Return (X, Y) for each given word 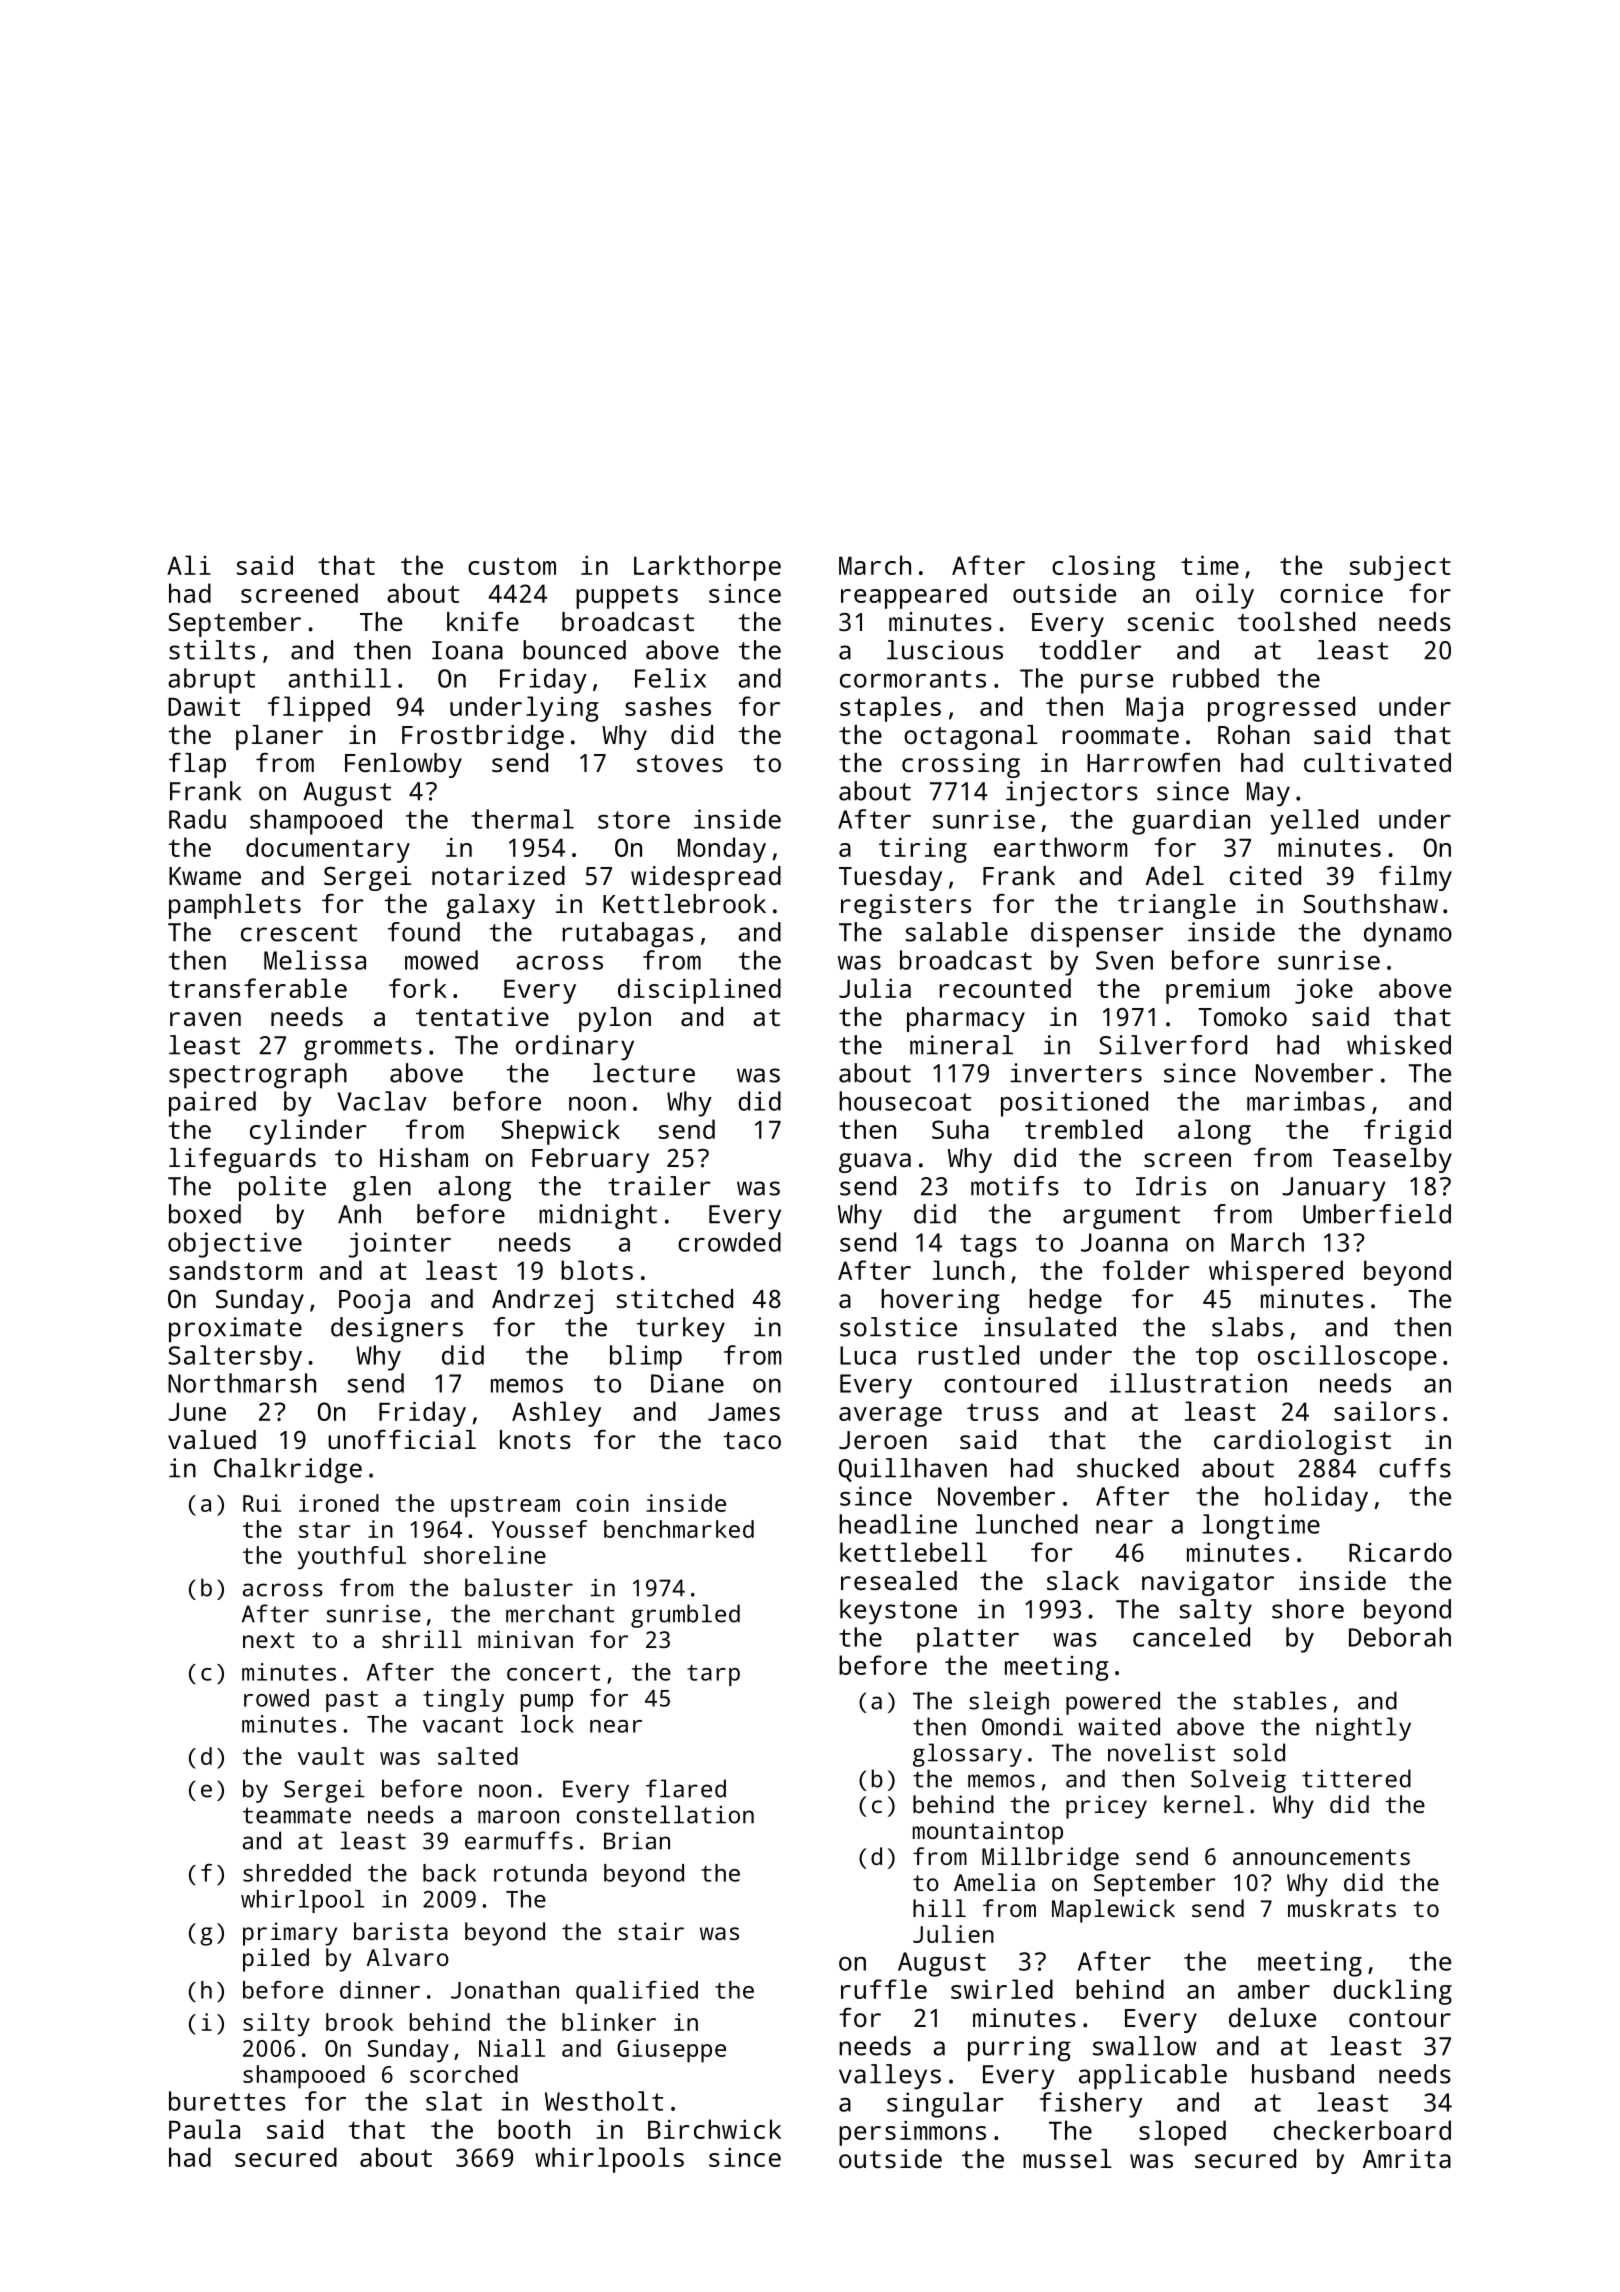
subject (1400, 568)
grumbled (685, 1616)
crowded (729, 1242)
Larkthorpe (707, 568)
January (1334, 1189)
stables (1280, 1700)
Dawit (204, 706)
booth (534, 2129)
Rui (262, 1503)
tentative (482, 1016)
